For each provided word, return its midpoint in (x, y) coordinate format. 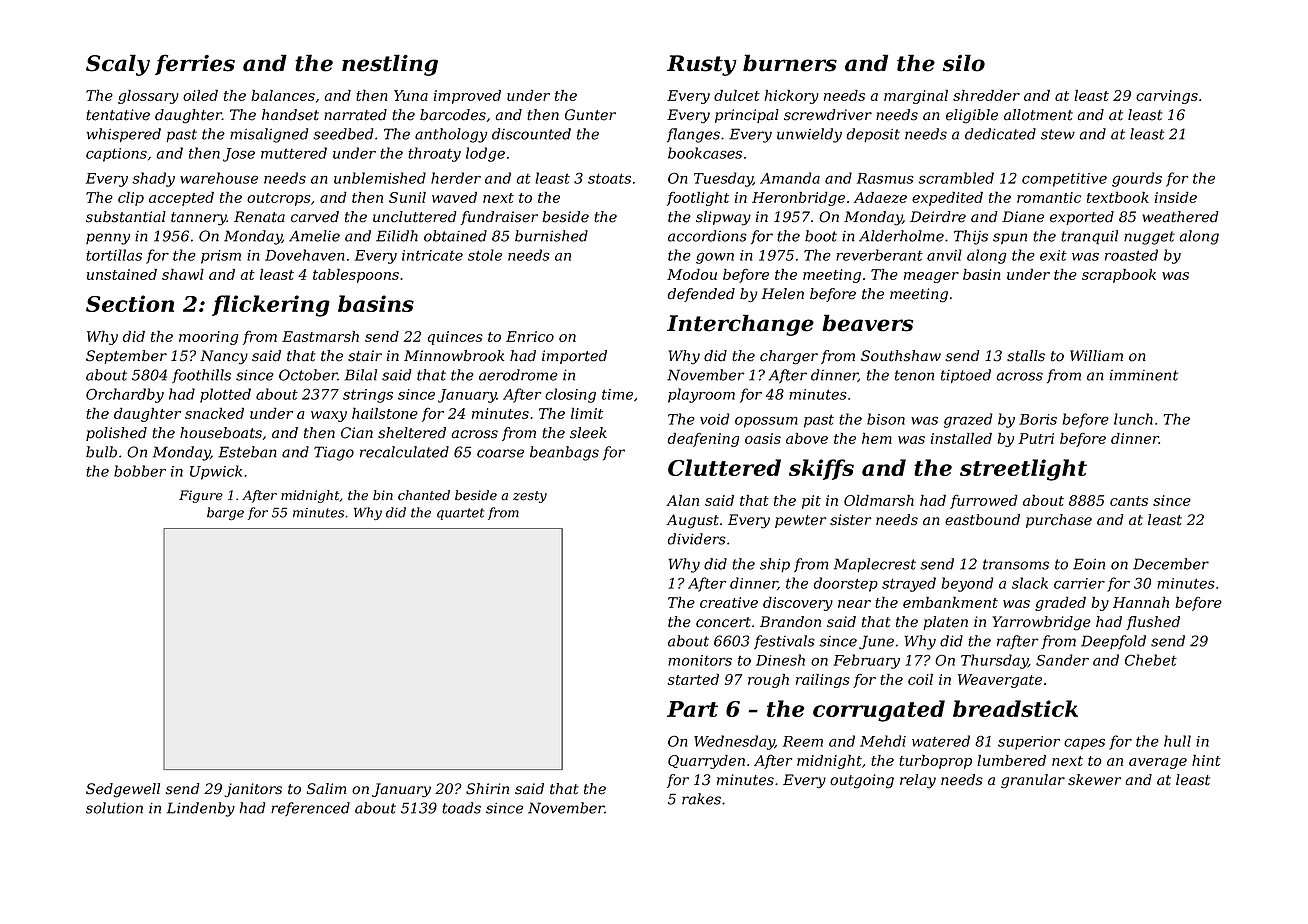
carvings (1167, 97)
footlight (698, 199)
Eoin (1089, 564)
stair (365, 356)
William (1096, 356)
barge (225, 513)
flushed (1153, 623)
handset (290, 115)
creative (729, 602)
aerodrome (518, 375)
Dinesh (780, 660)
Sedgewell (123, 790)
